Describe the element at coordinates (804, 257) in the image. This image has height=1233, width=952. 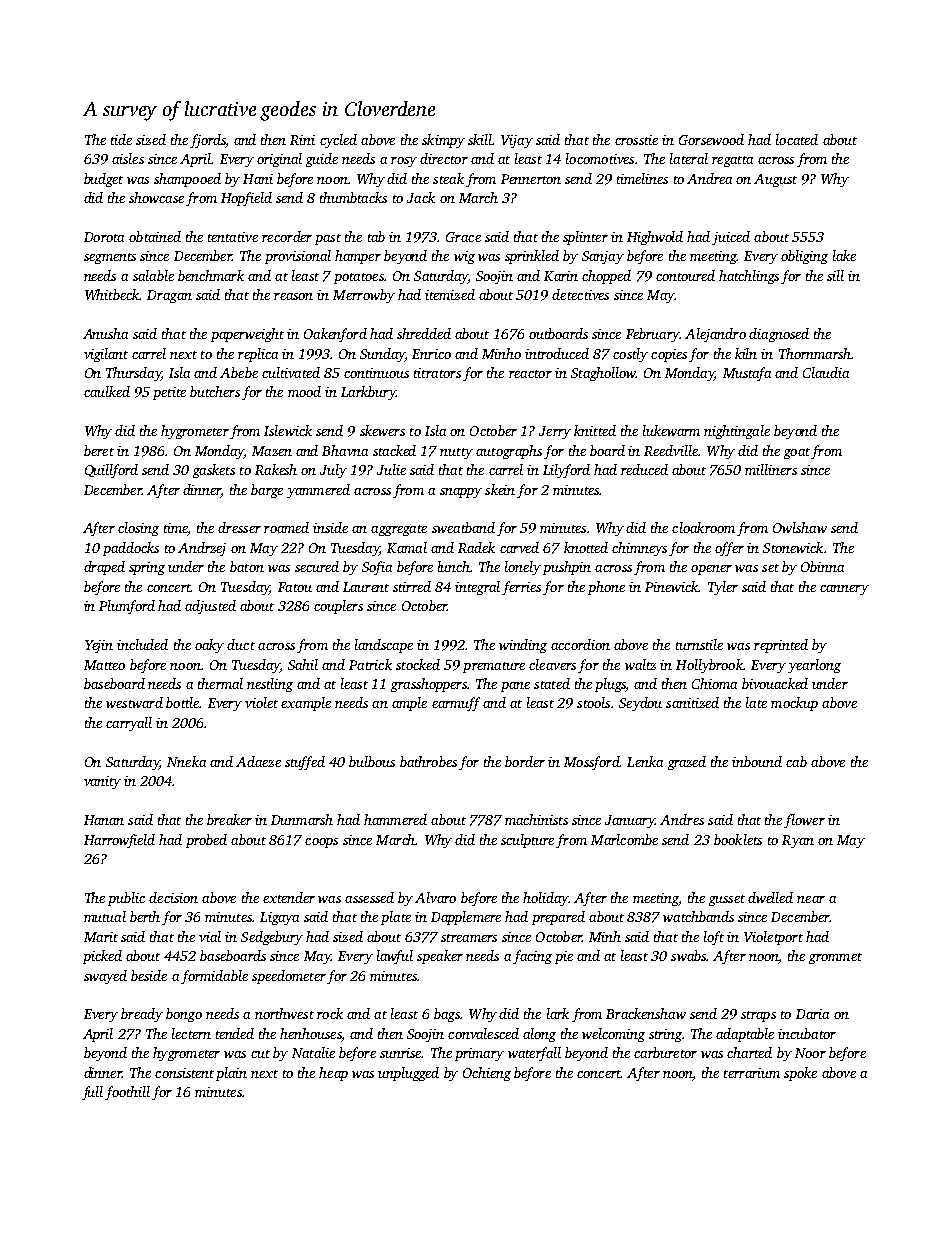
I see `obliging` at that location.
